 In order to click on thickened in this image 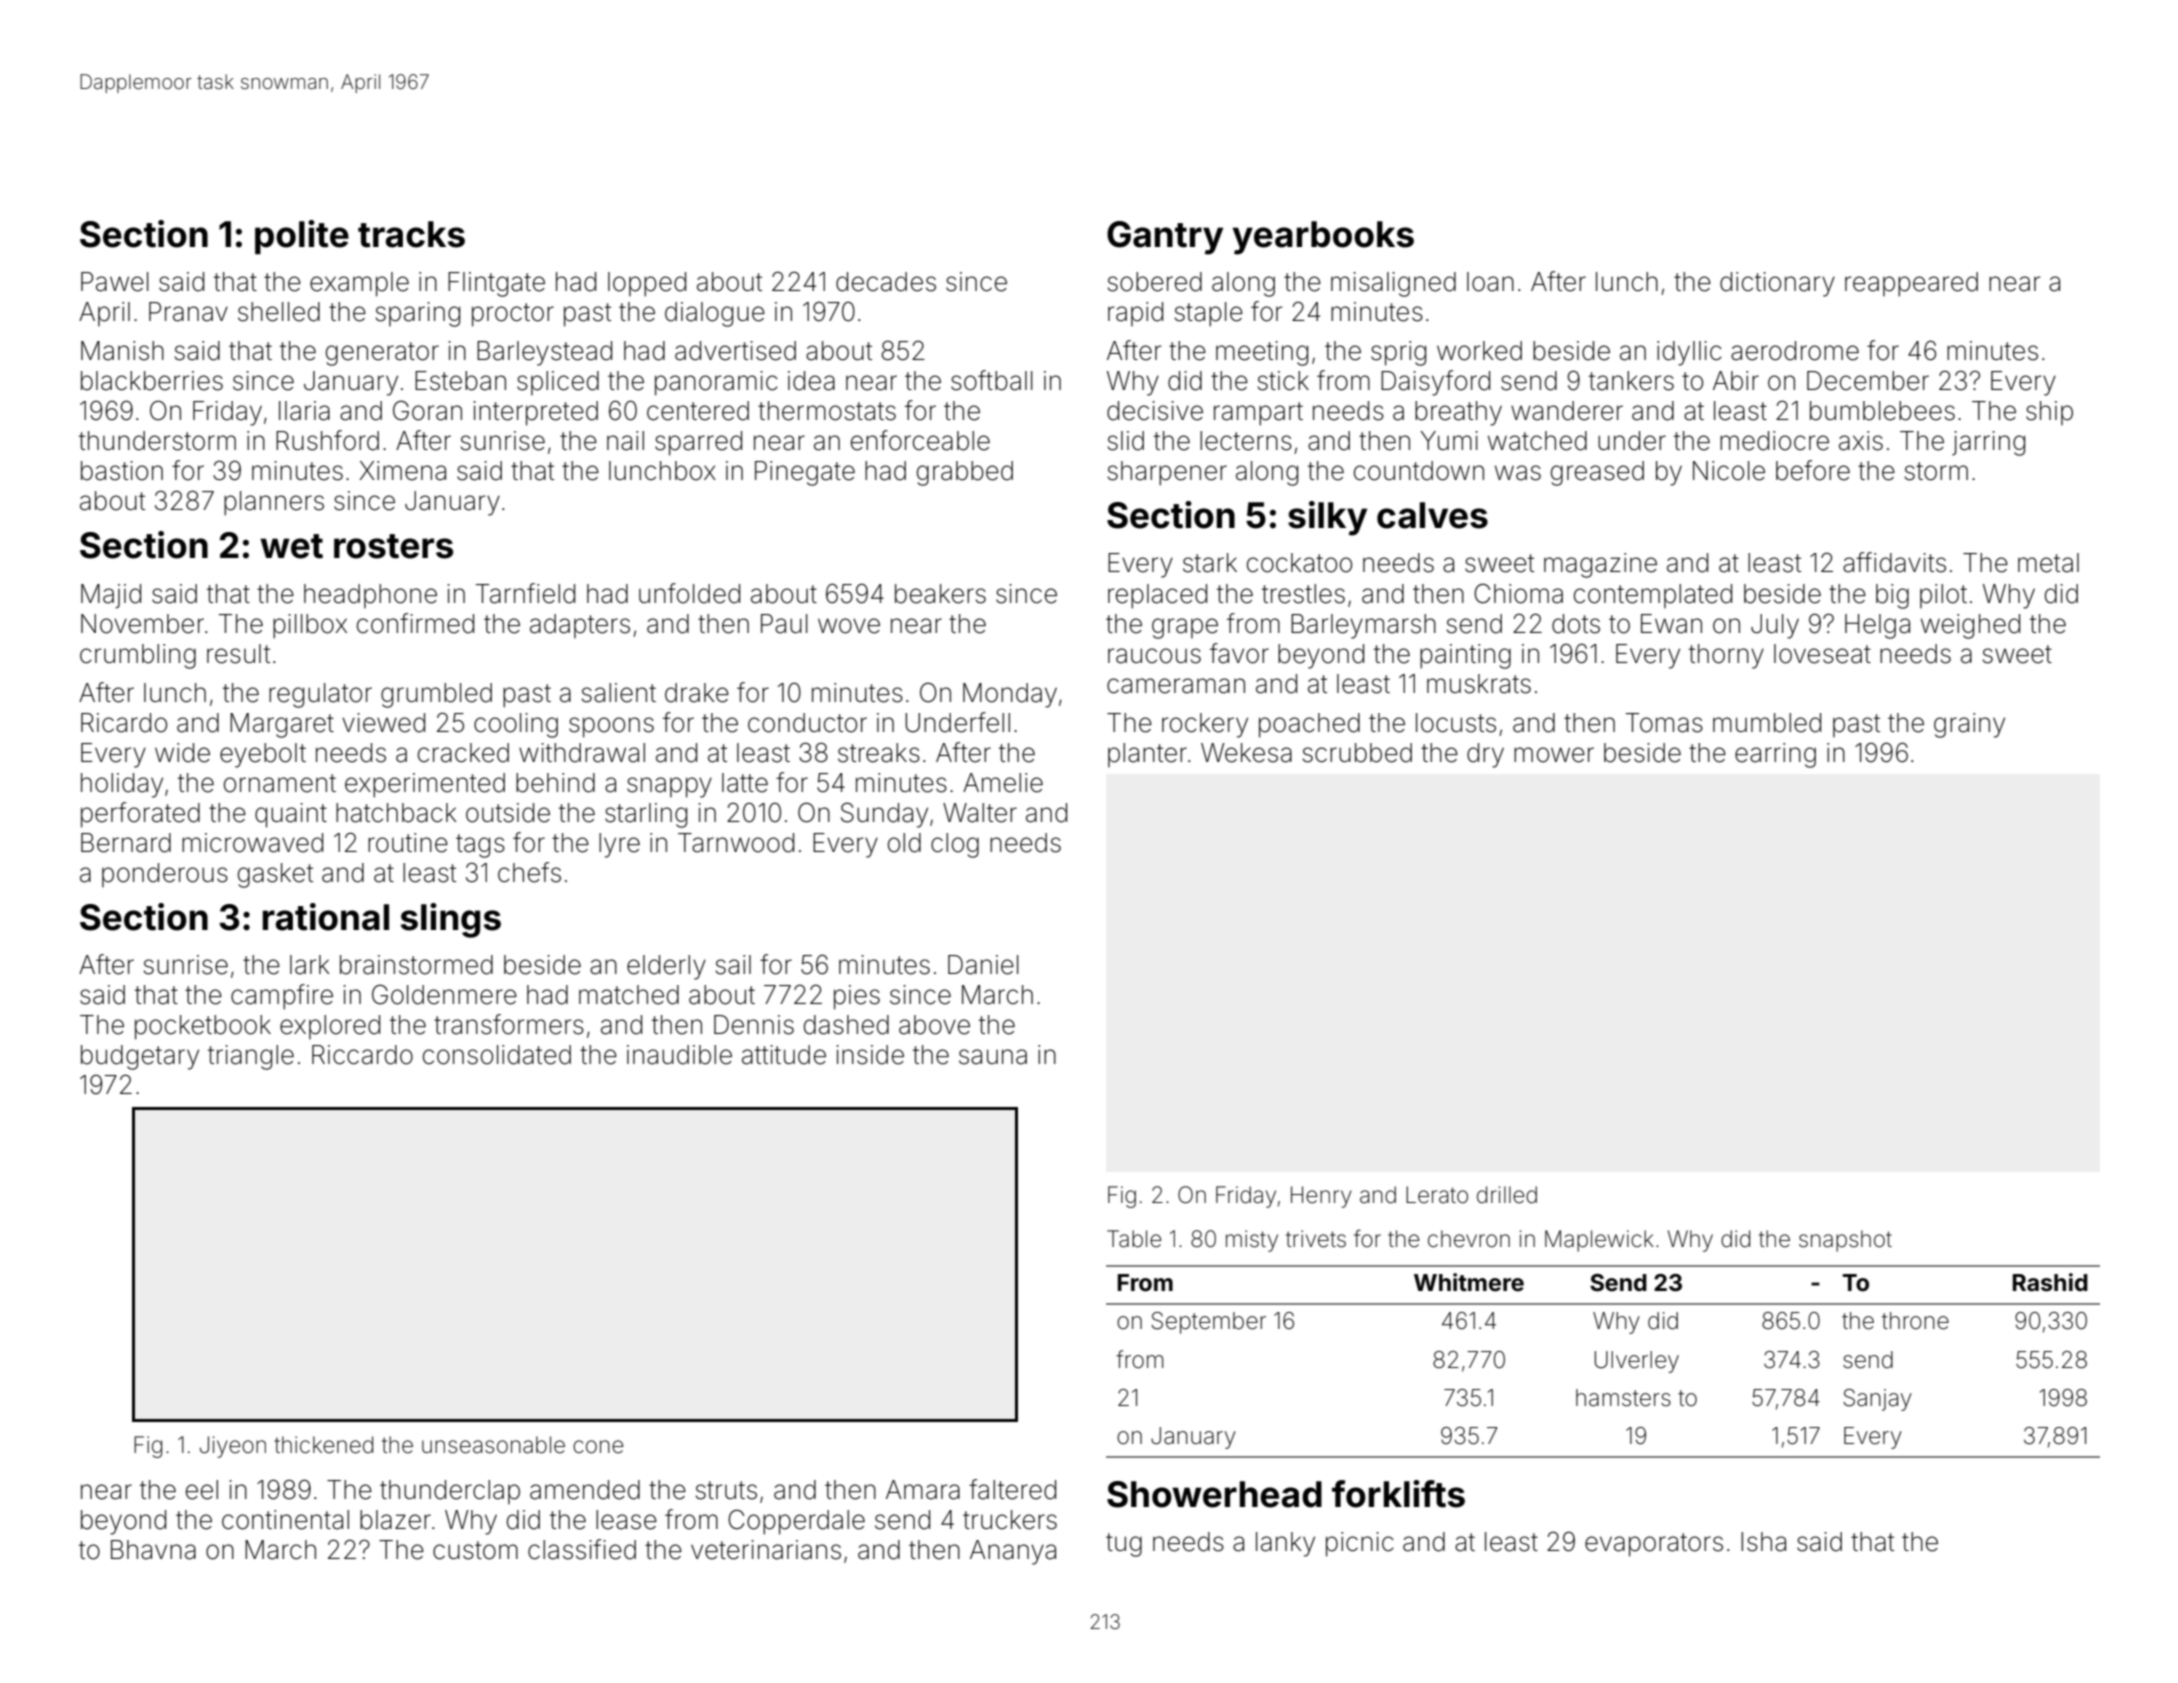, I will do `click(323, 1445)`.
